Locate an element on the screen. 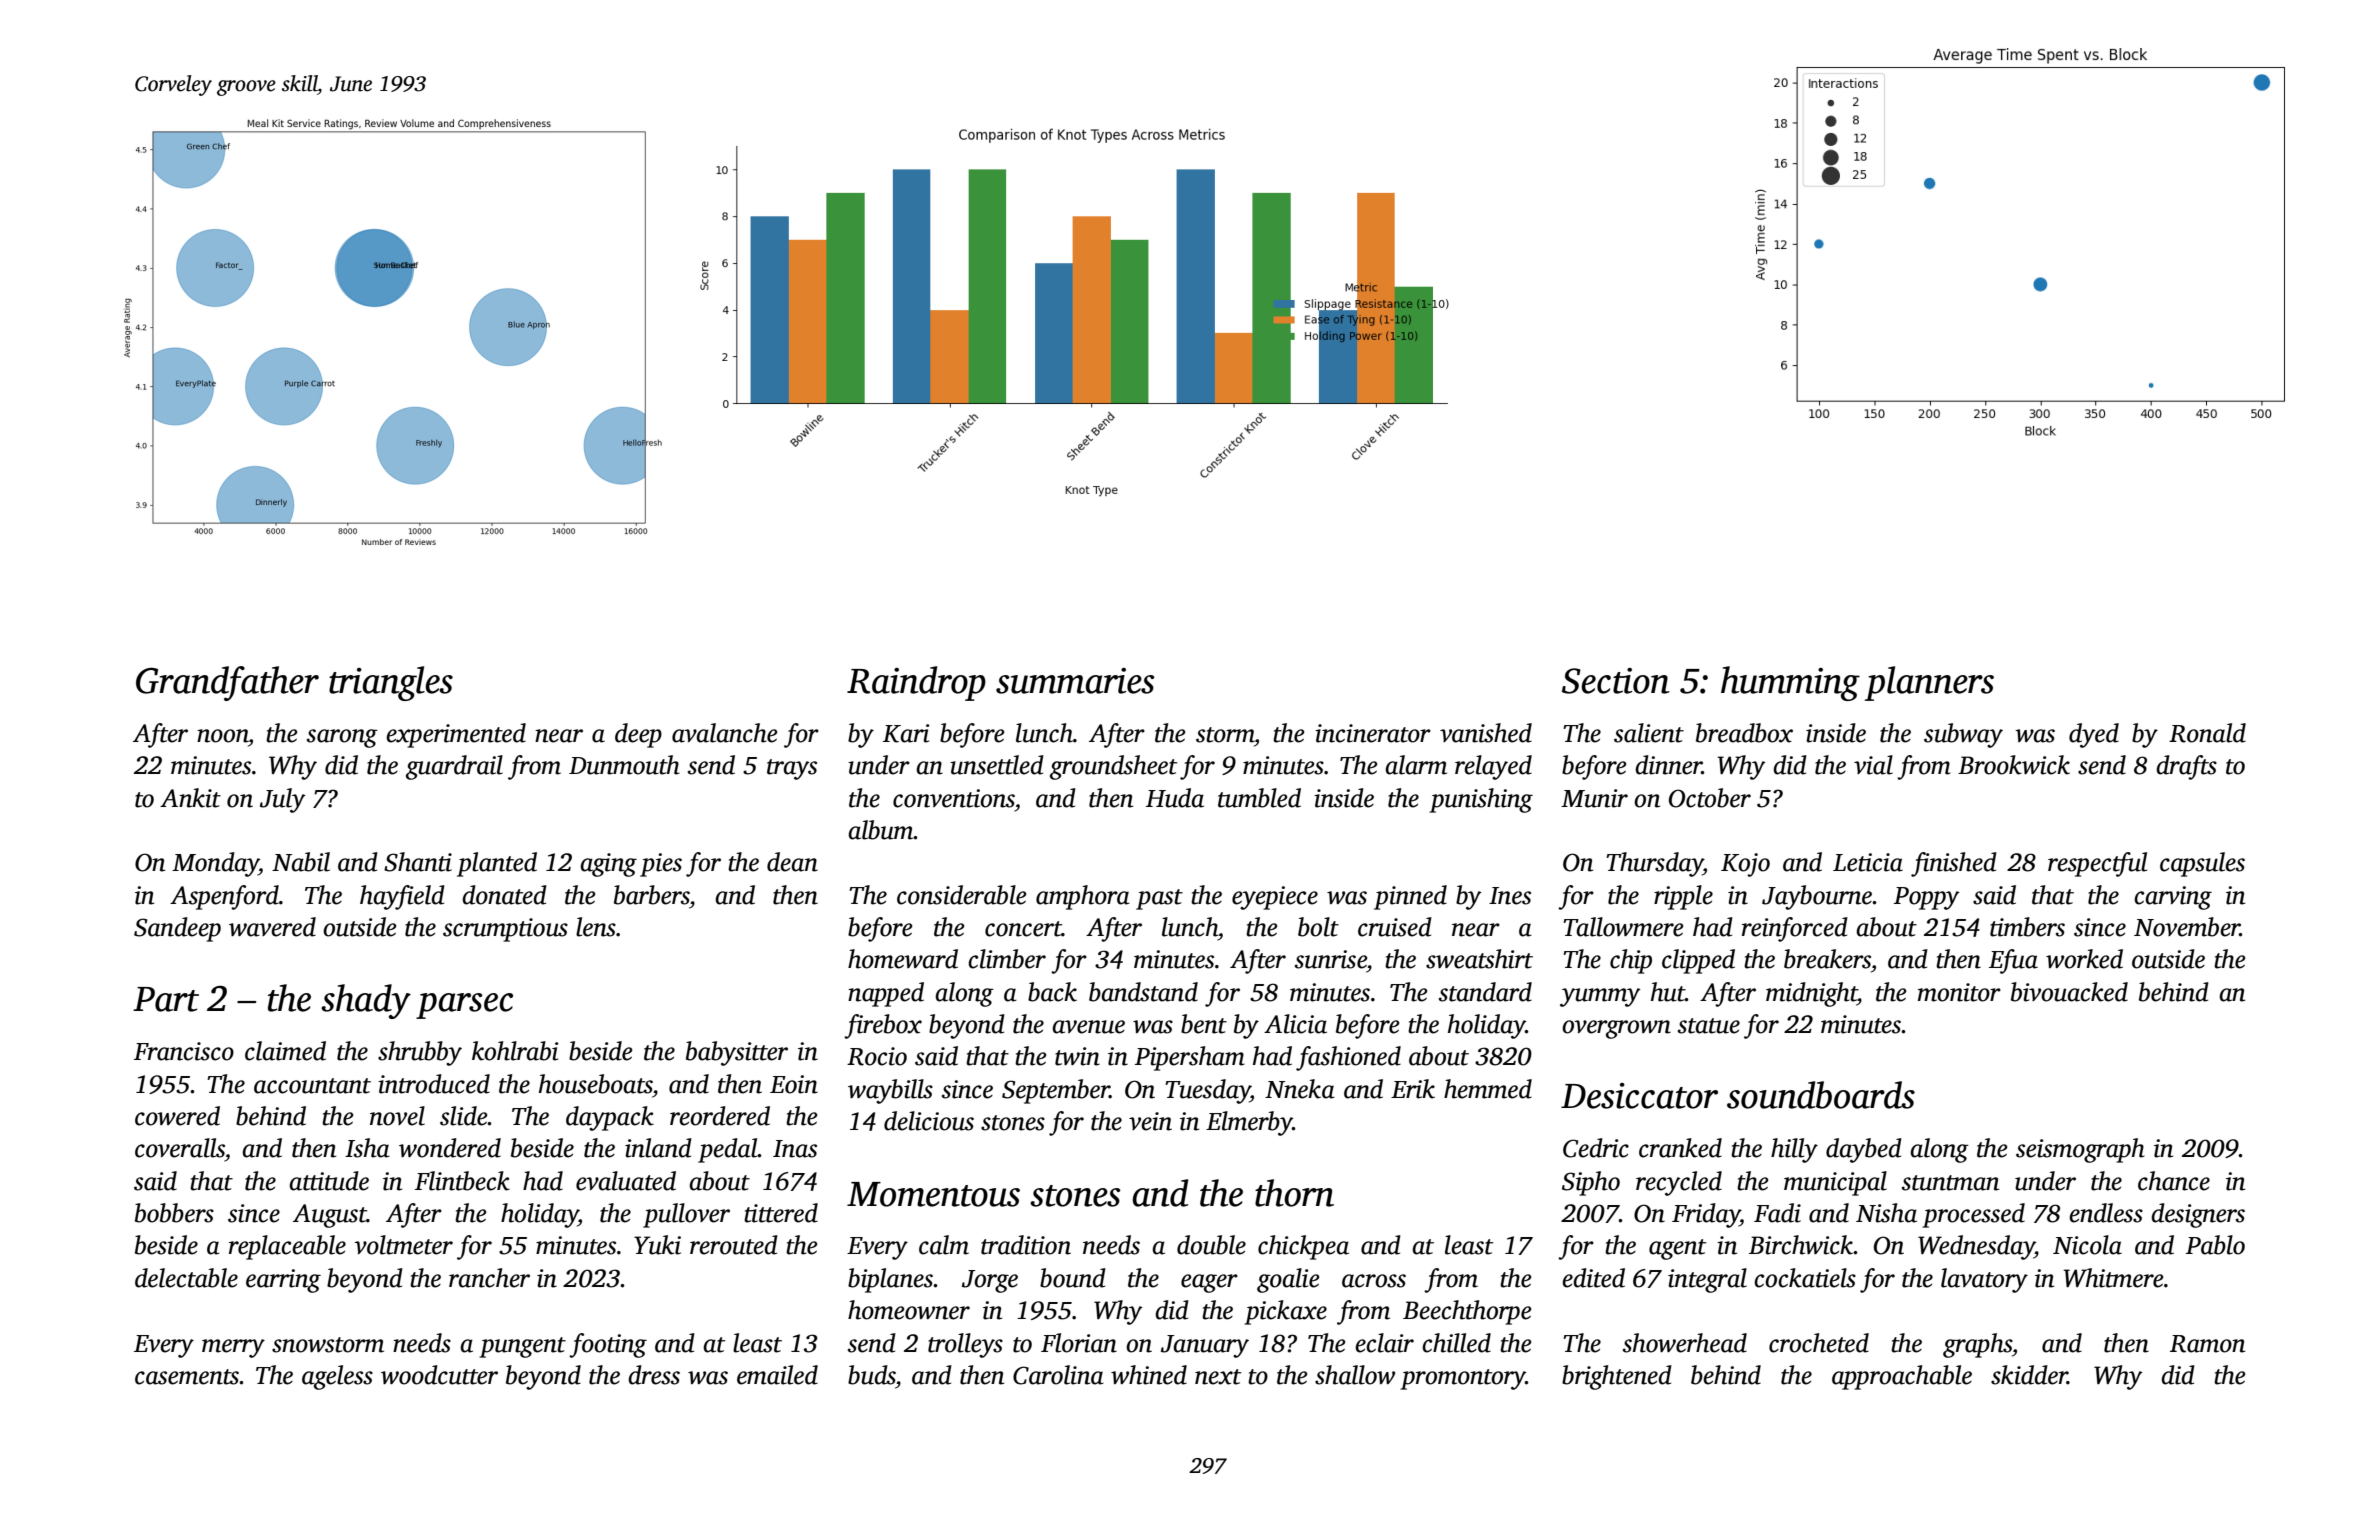 Image resolution: width=2380 pixels, height=1540 pixels. chickpea is located at coordinates (1303, 1247).
